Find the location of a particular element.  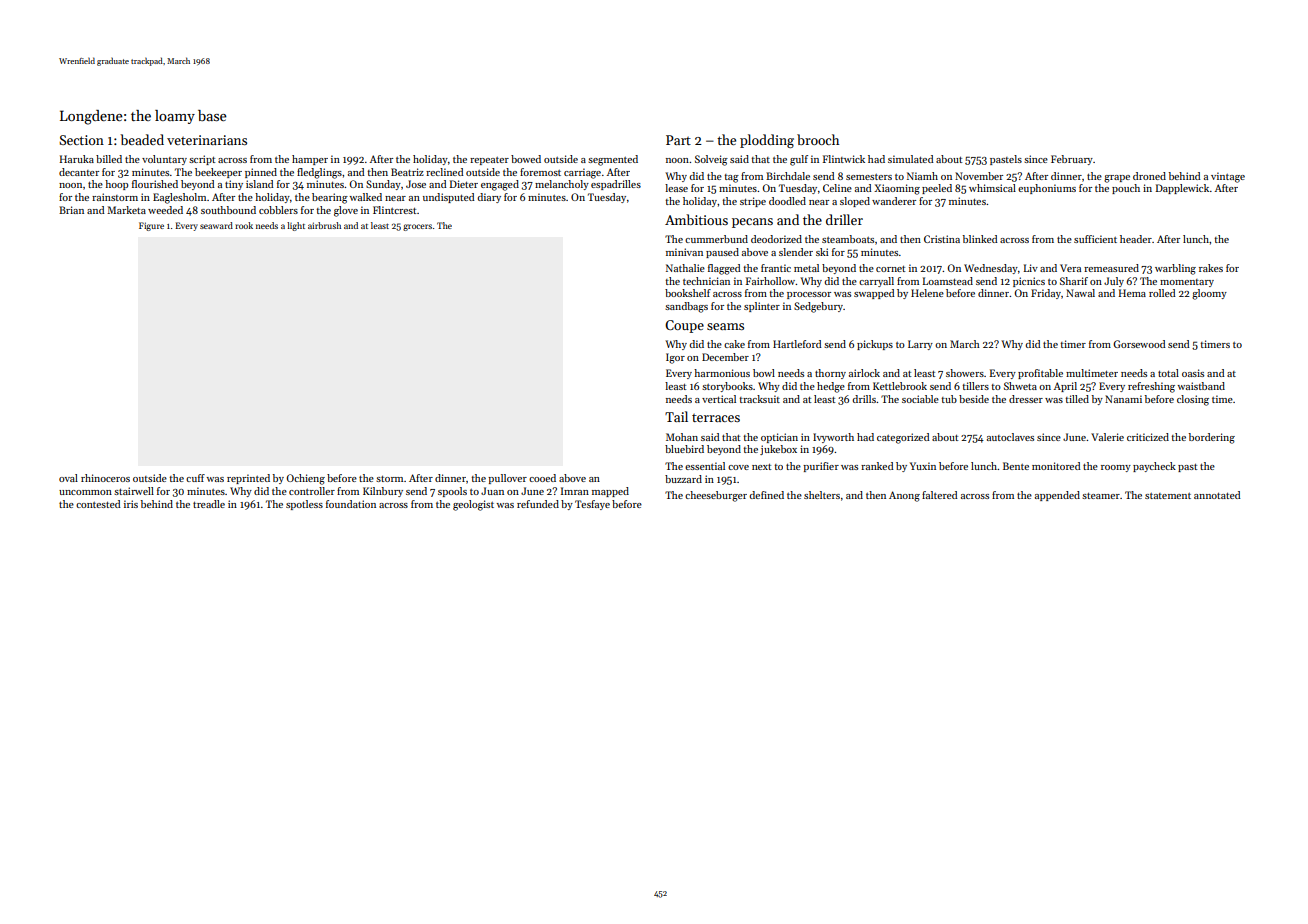

Section is located at coordinates (81, 140).
